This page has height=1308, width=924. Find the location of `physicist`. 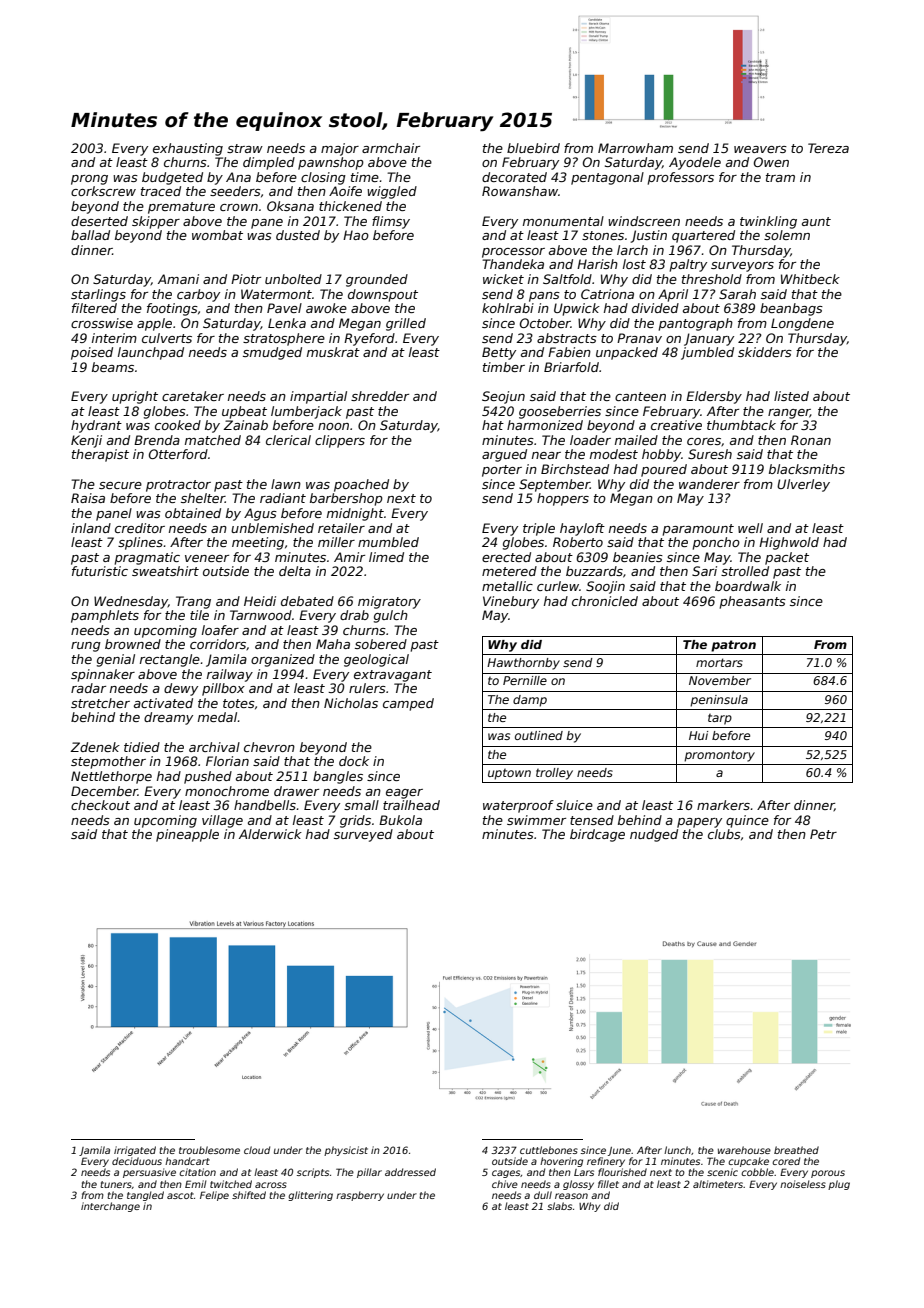

physicist is located at coordinates (346, 1151).
